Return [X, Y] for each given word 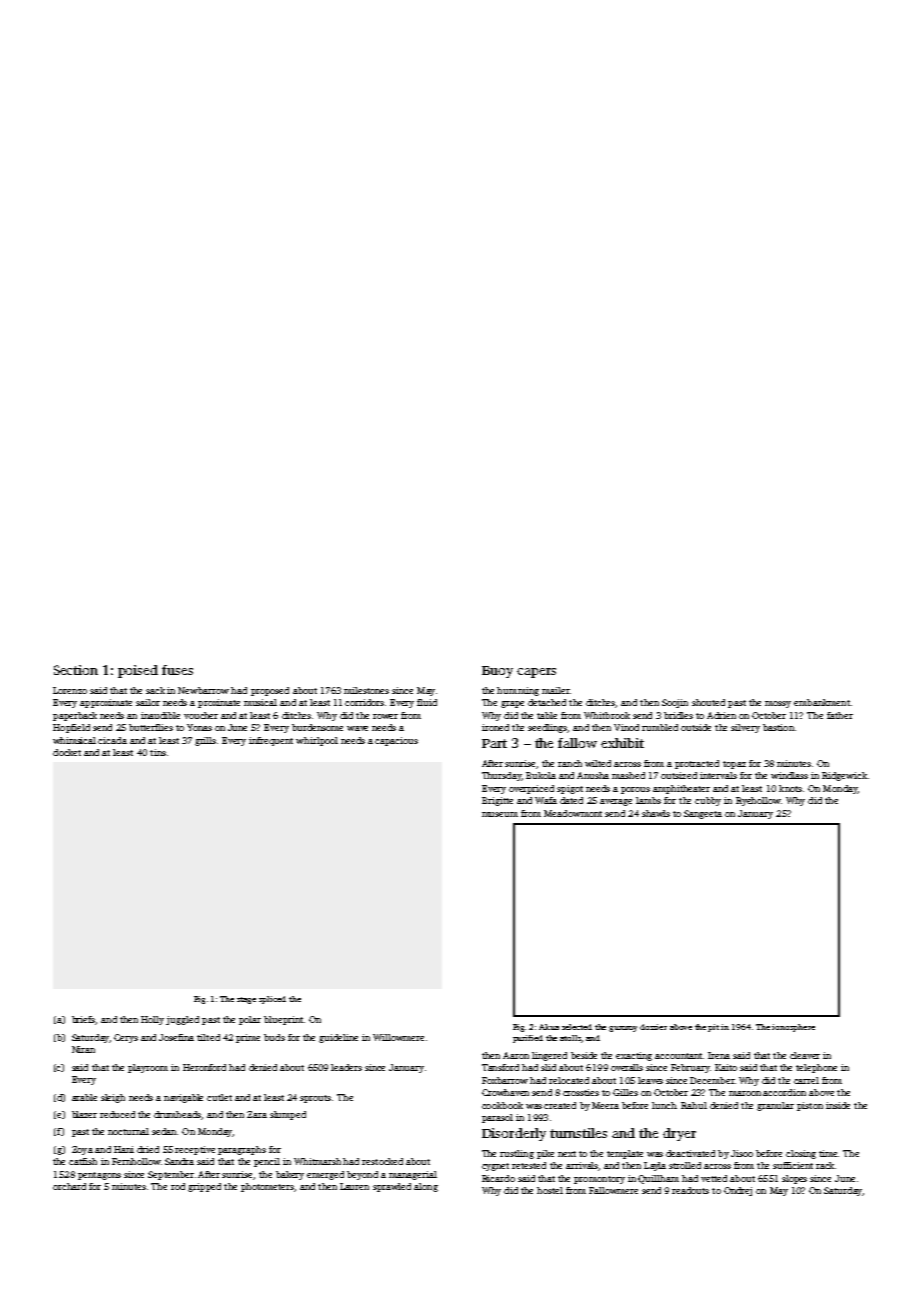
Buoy [497, 672]
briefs [84, 1020]
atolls [570, 1038]
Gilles [625, 1092]
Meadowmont [573, 813]
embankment [822, 702]
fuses [177, 670]
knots [790, 788]
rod [178, 1186]
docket [67, 752]
